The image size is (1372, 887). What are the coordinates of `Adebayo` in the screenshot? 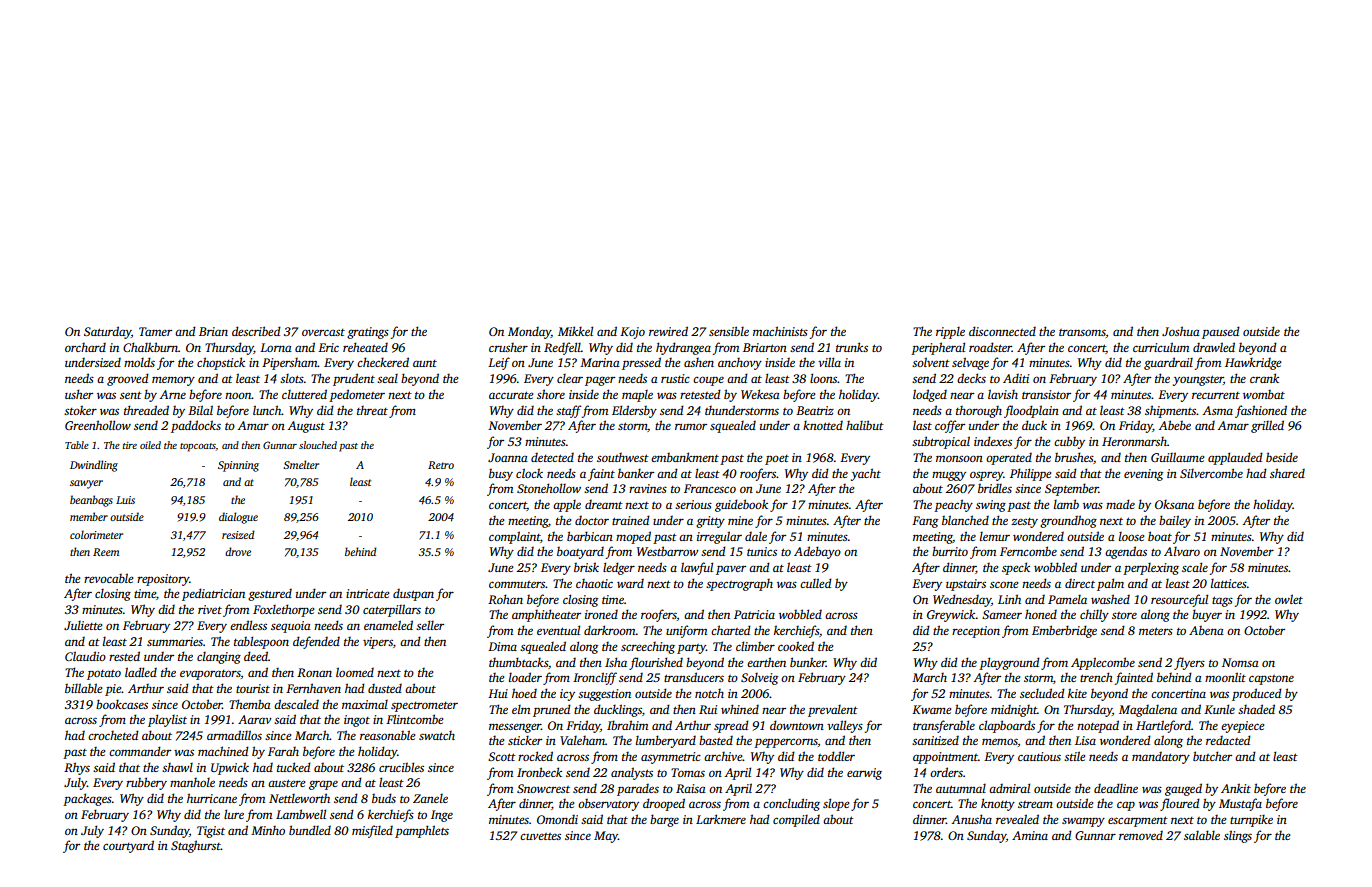 It's located at (817, 552).
